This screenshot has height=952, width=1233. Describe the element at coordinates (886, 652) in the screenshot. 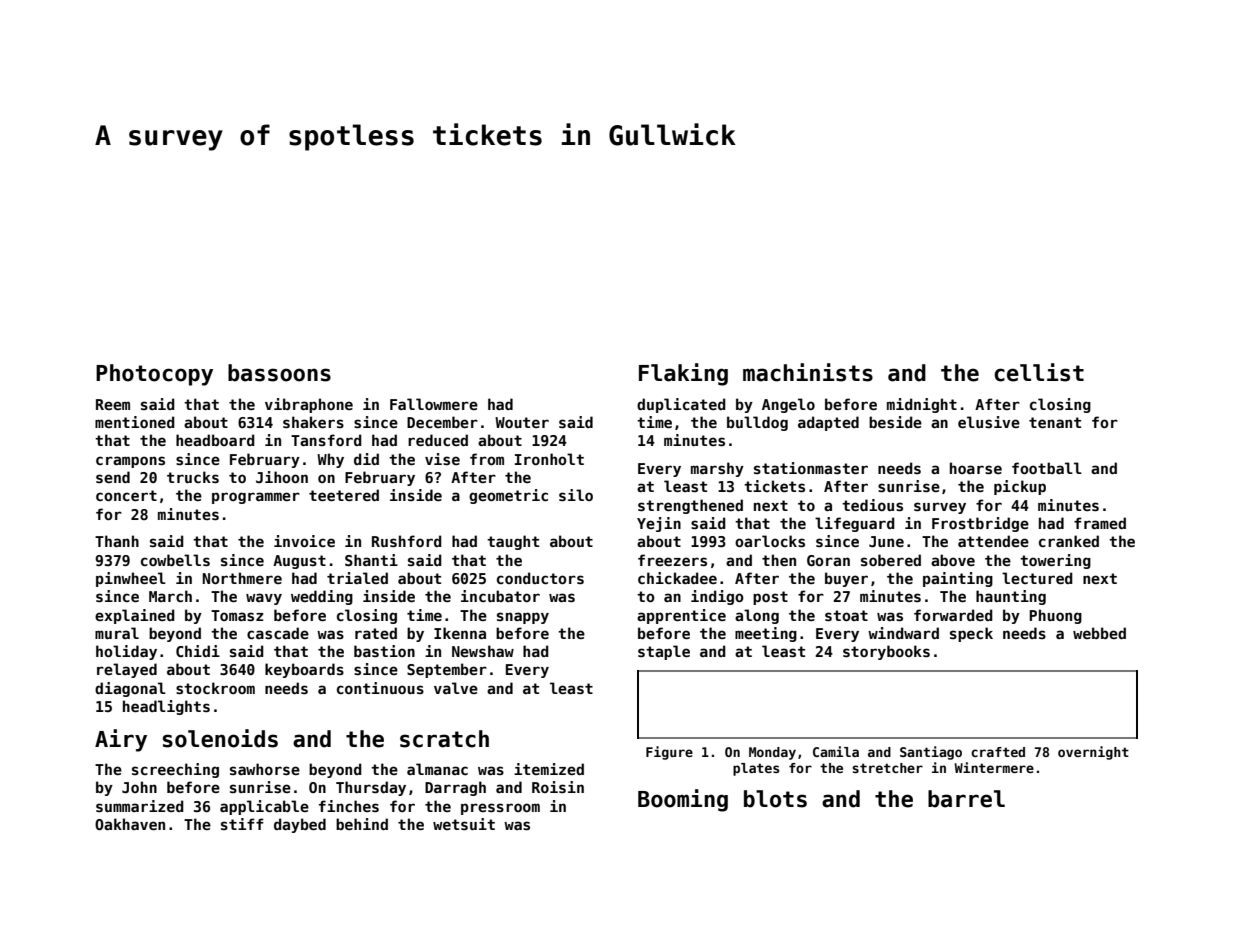

I see `storybooks` at that location.
